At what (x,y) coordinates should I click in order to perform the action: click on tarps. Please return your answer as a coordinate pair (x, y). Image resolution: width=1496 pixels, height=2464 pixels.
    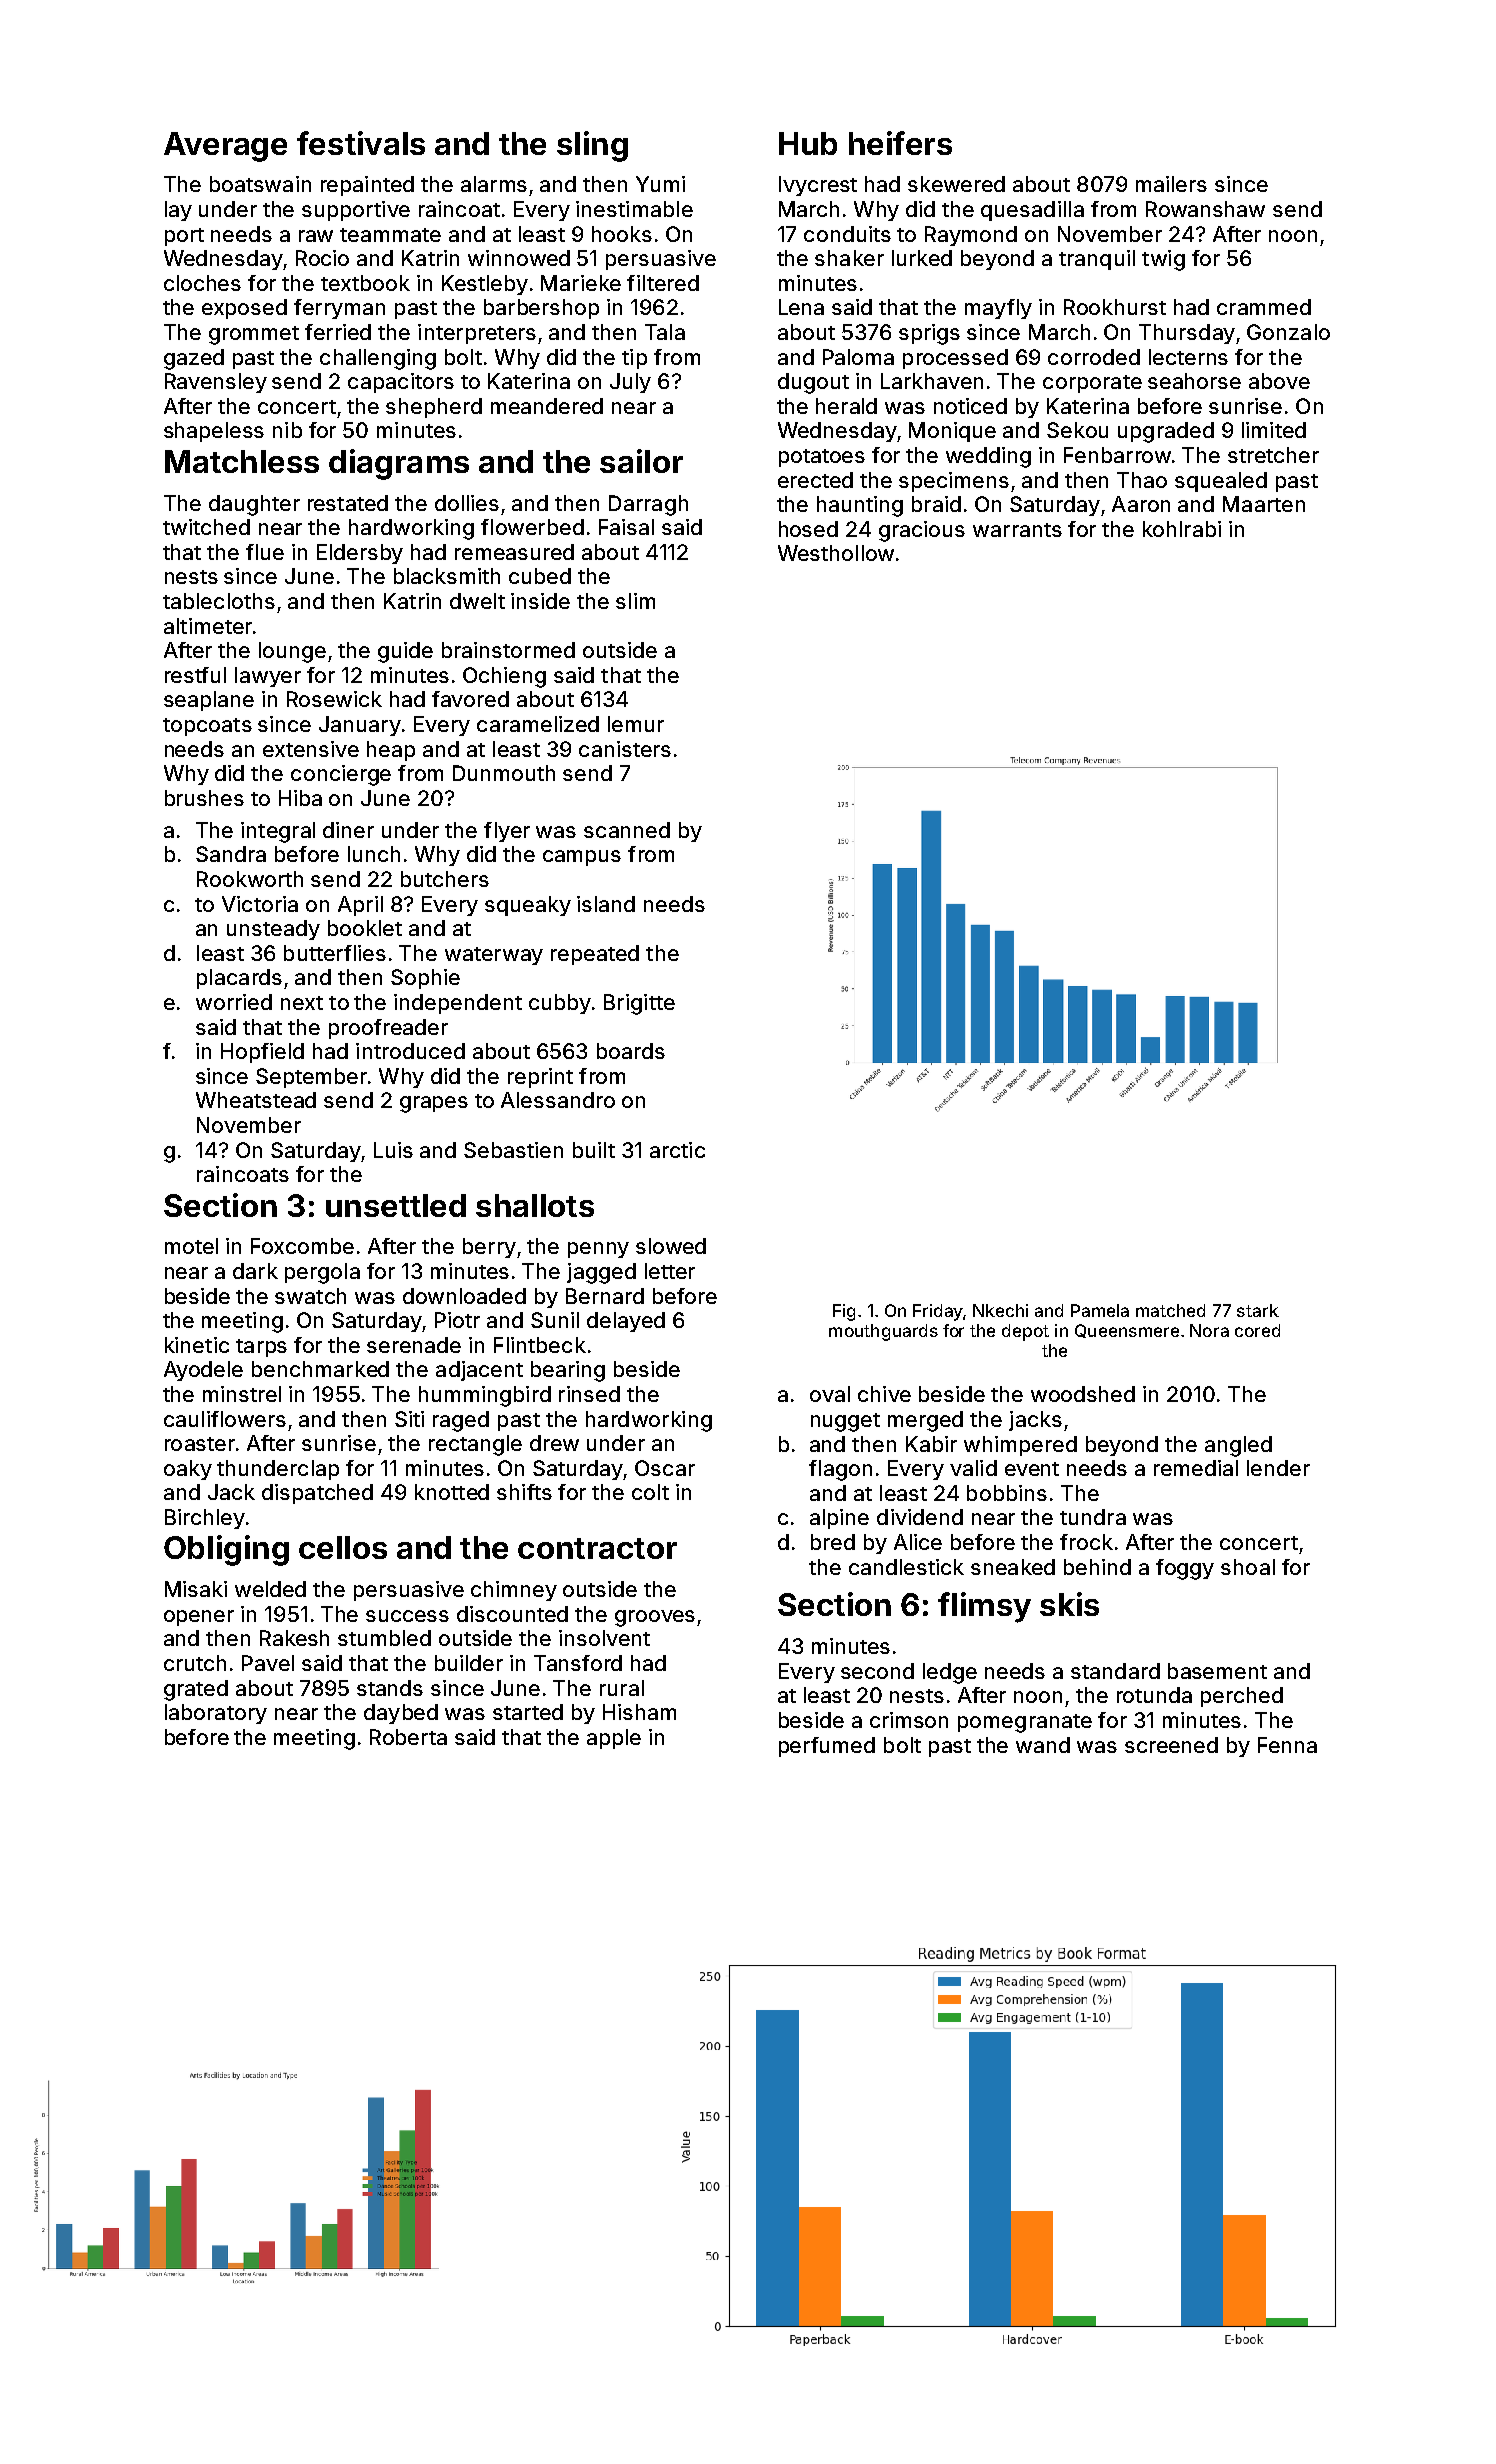
    Looking at the image, I should click on (261, 1348).
